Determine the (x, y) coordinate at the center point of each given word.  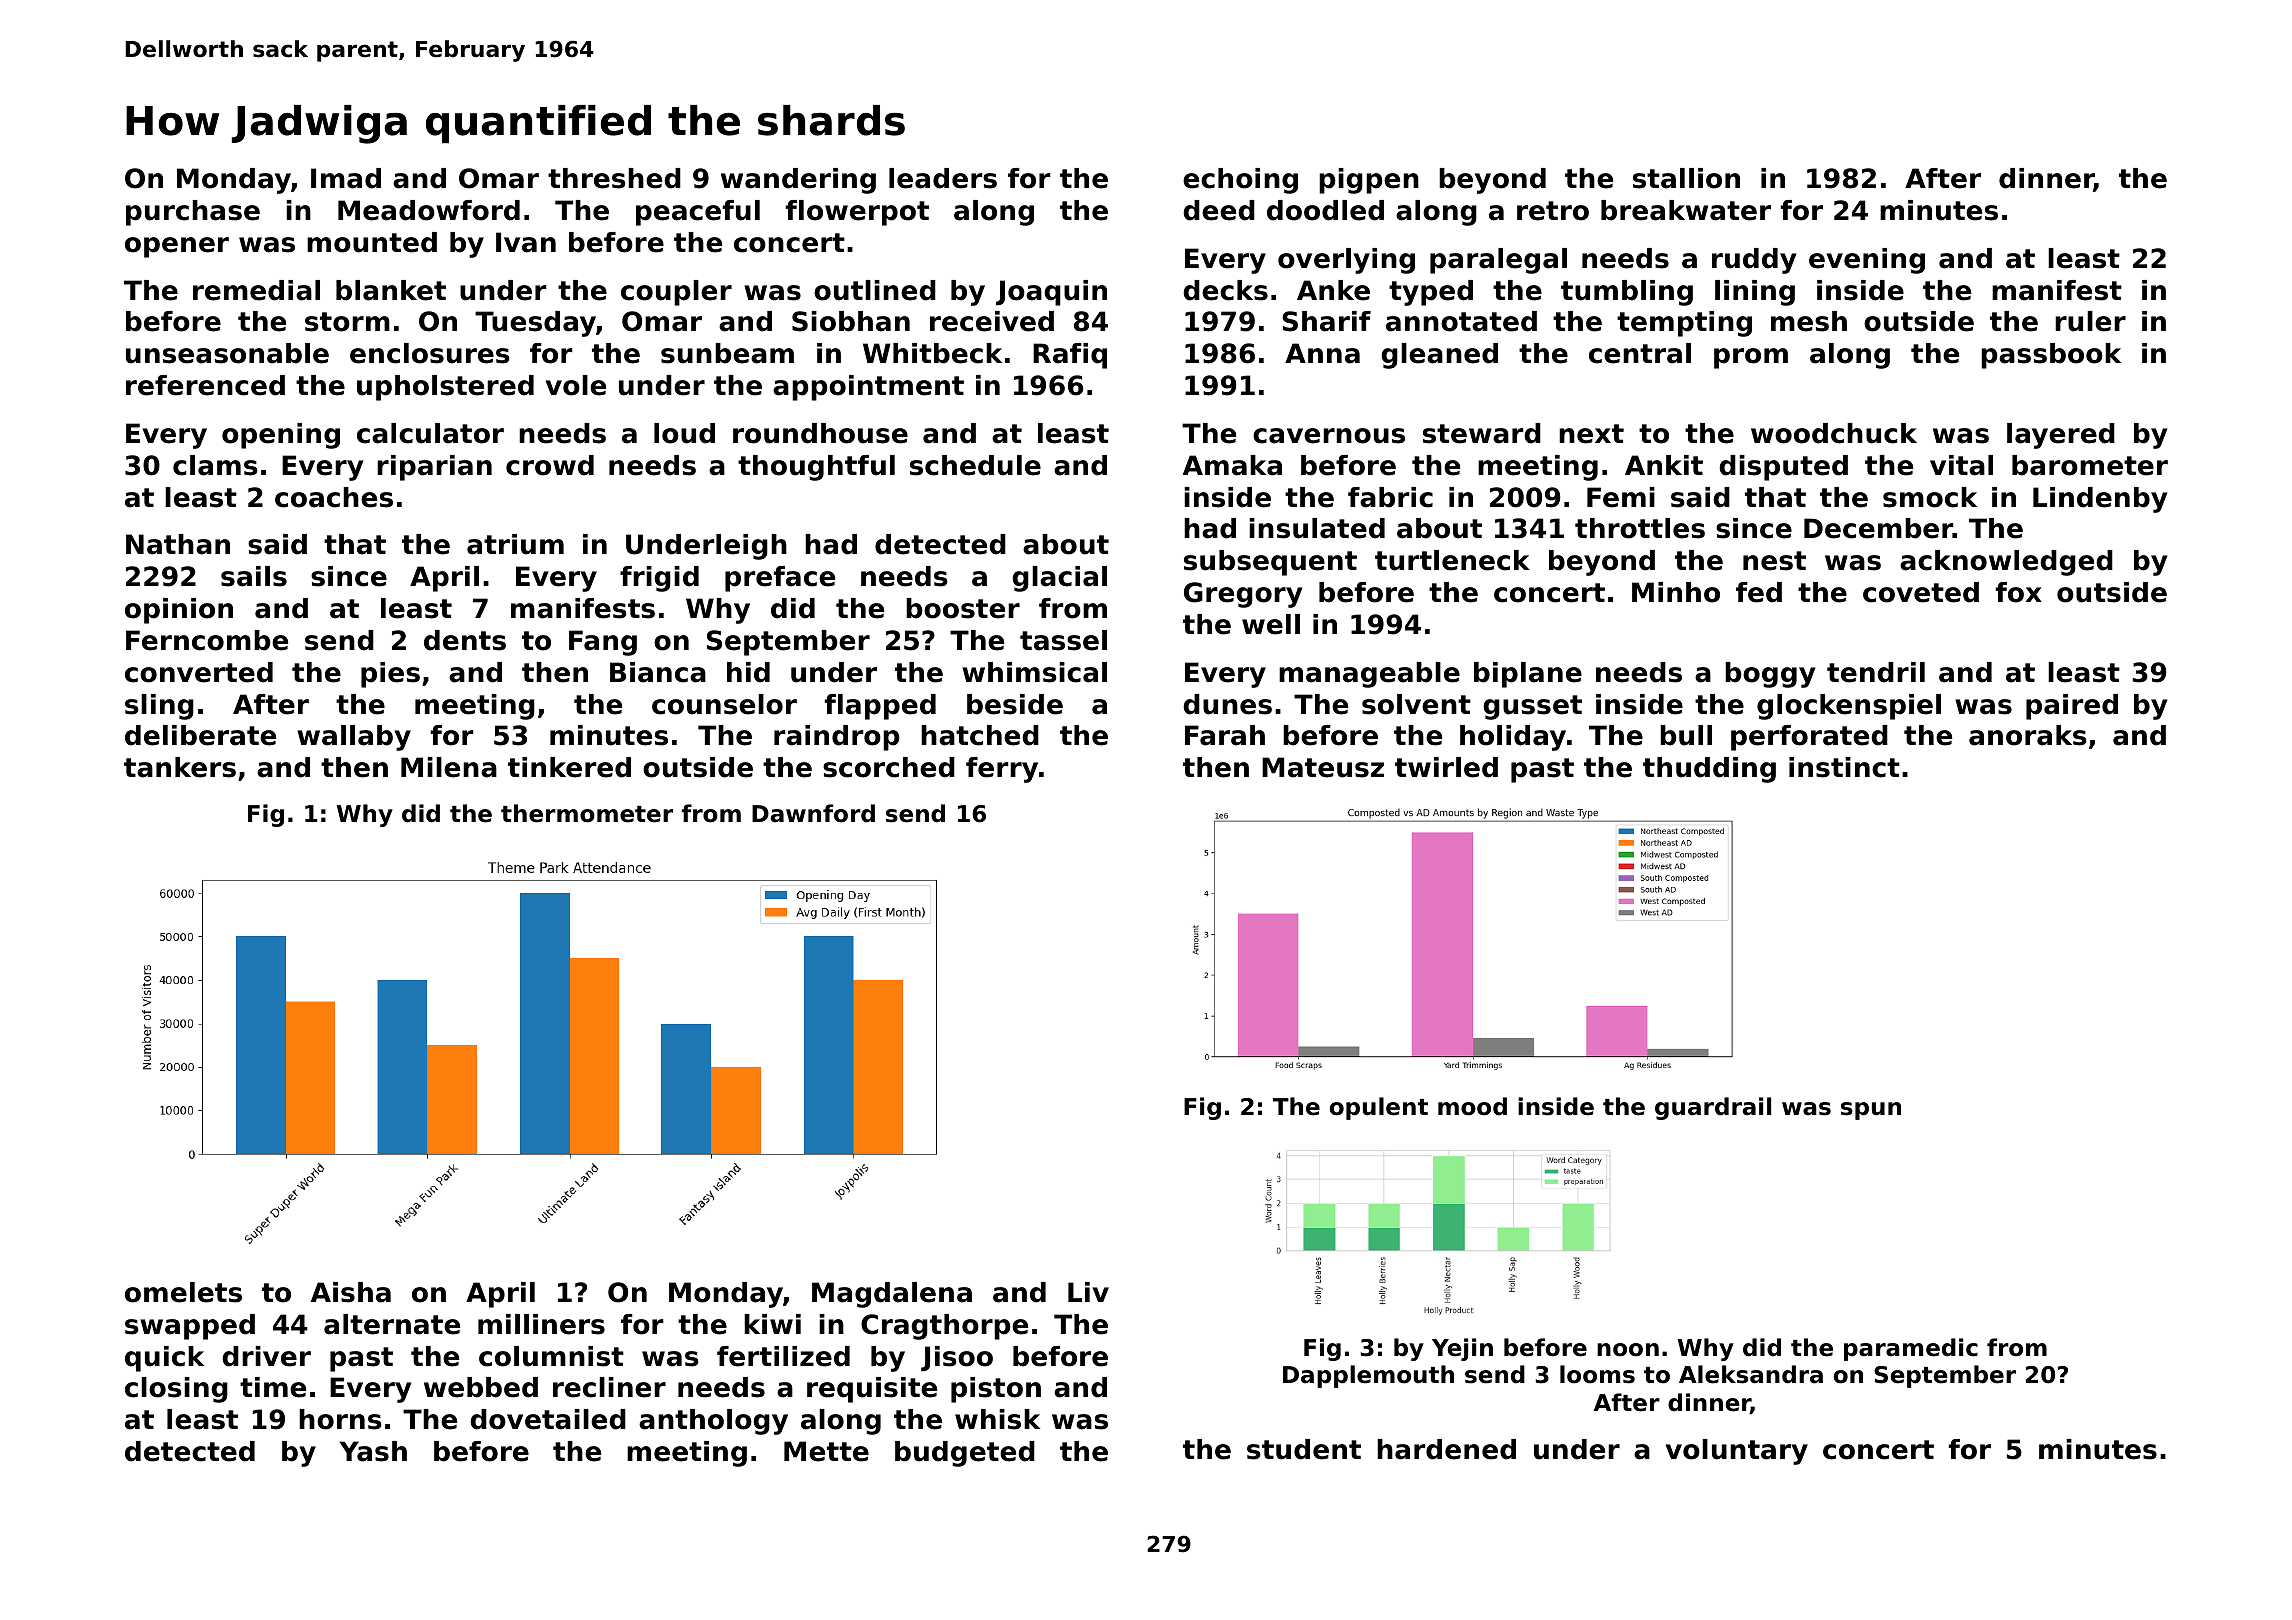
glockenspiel (1849, 707)
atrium (515, 544)
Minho (1676, 592)
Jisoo (957, 1359)
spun (1871, 1111)
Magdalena (892, 1295)
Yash (373, 1451)
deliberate (200, 735)
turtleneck (1452, 560)
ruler (2090, 321)
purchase (193, 213)
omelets (183, 1292)
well (1271, 624)
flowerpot (857, 213)
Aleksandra (1751, 1374)
